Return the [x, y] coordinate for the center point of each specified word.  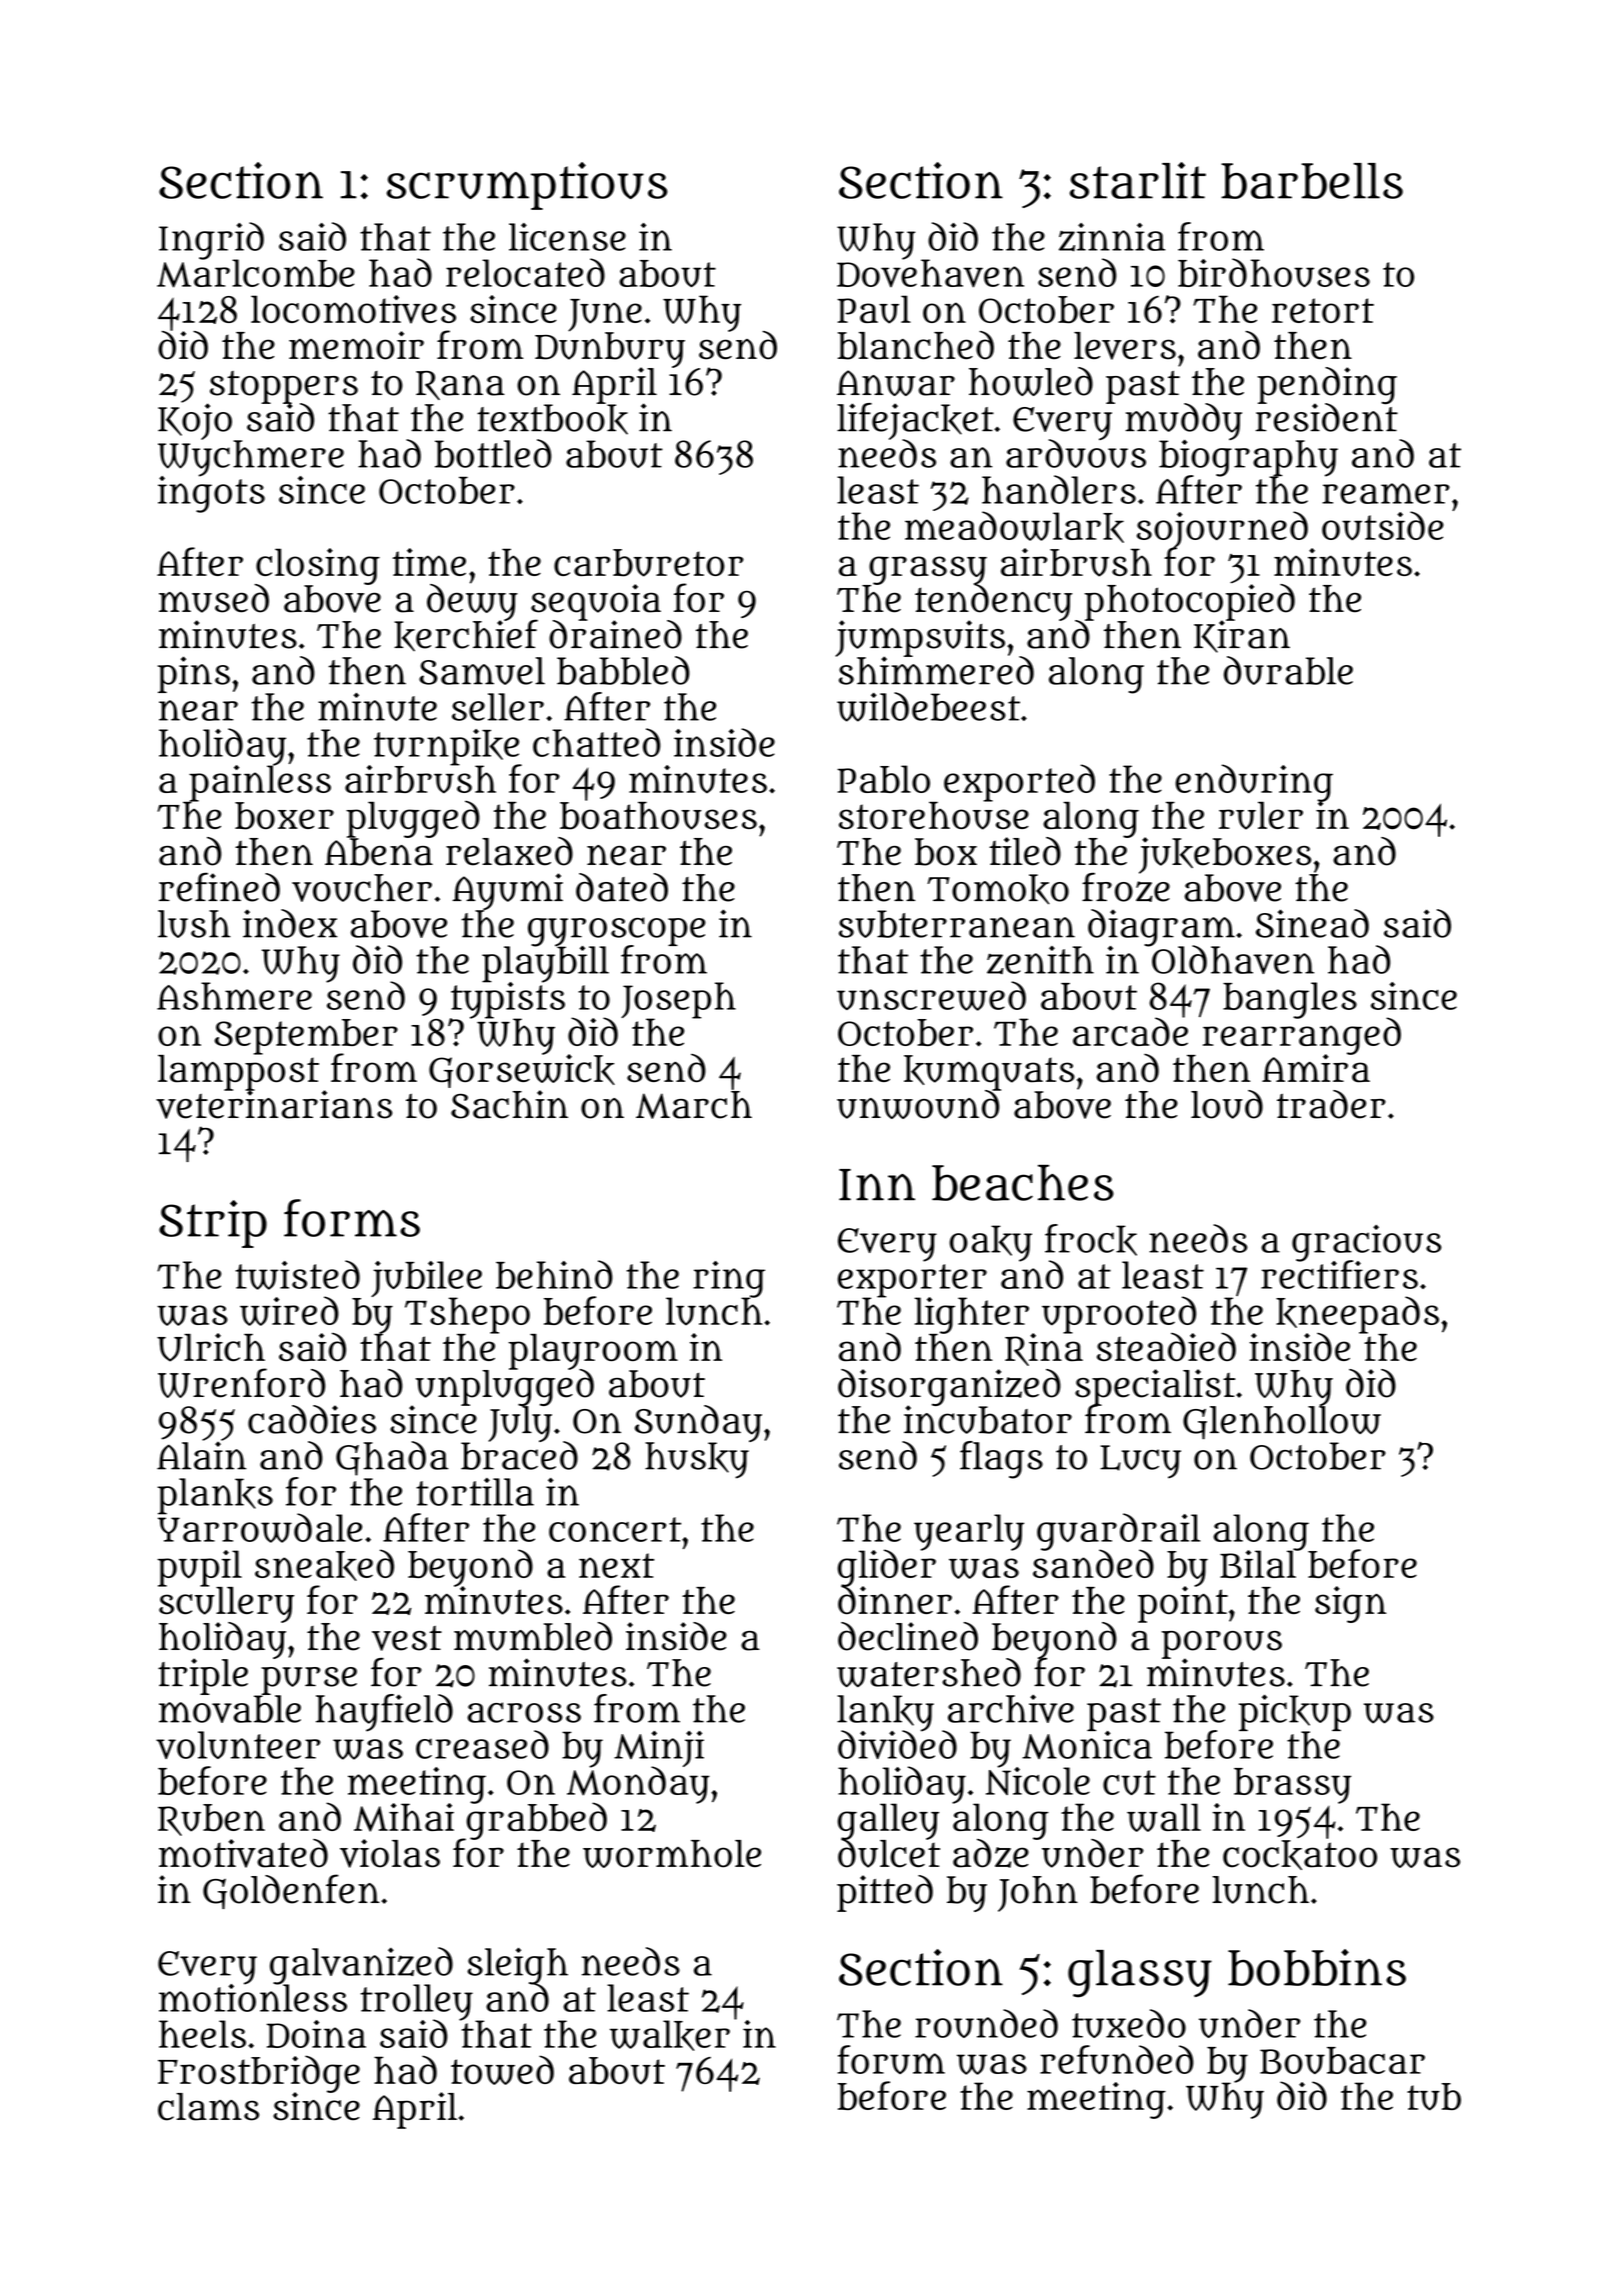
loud [1227, 1104]
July [520, 1424]
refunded [1117, 2059]
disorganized [949, 1387]
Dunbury [610, 350]
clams [208, 2107]
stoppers [284, 387]
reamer [1386, 493]
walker [670, 2035]
